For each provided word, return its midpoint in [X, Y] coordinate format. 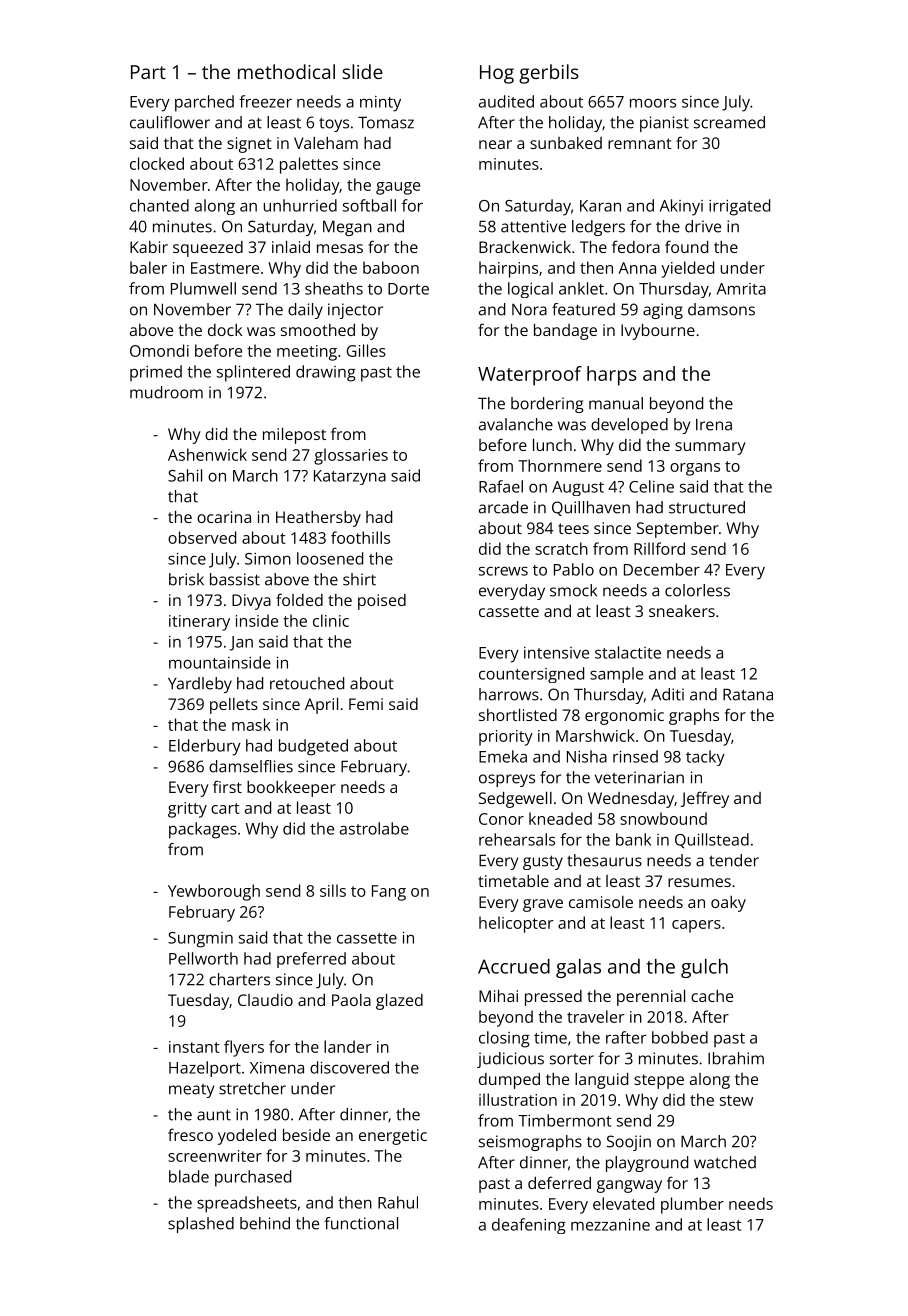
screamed [729, 122]
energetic [393, 1137]
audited [506, 101]
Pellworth [203, 958]
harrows [509, 694]
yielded [687, 269]
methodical [286, 71]
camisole [601, 902]
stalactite [628, 652]
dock [225, 330]
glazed [399, 1002]
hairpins [508, 269]
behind [265, 1223]
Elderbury [205, 747]
